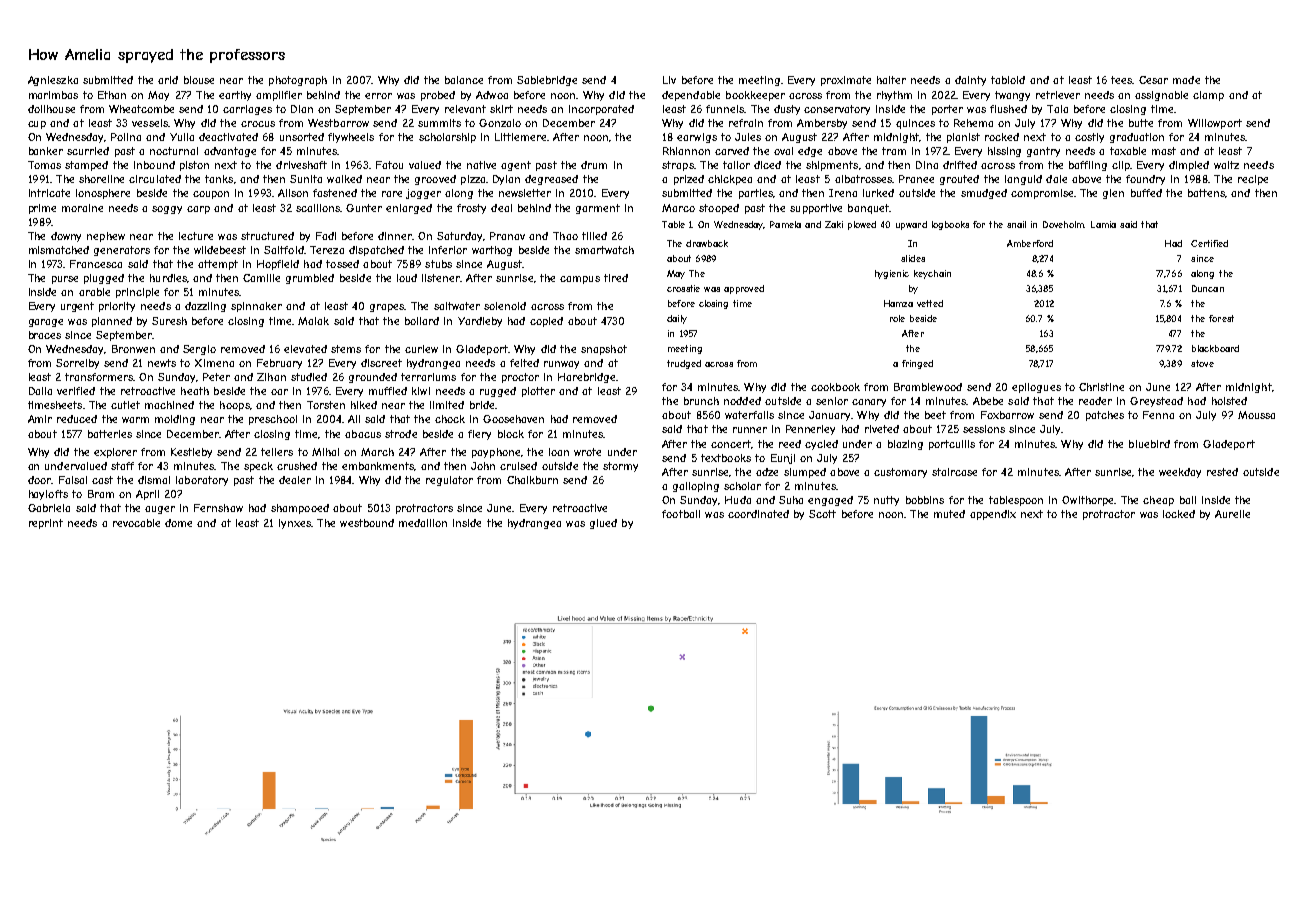 The height and width of the screenshot is (924, 1308). What do you see at coordinates (40, 419) in the screenshot?
I see `Amir` at bounding box center [40, 419].
